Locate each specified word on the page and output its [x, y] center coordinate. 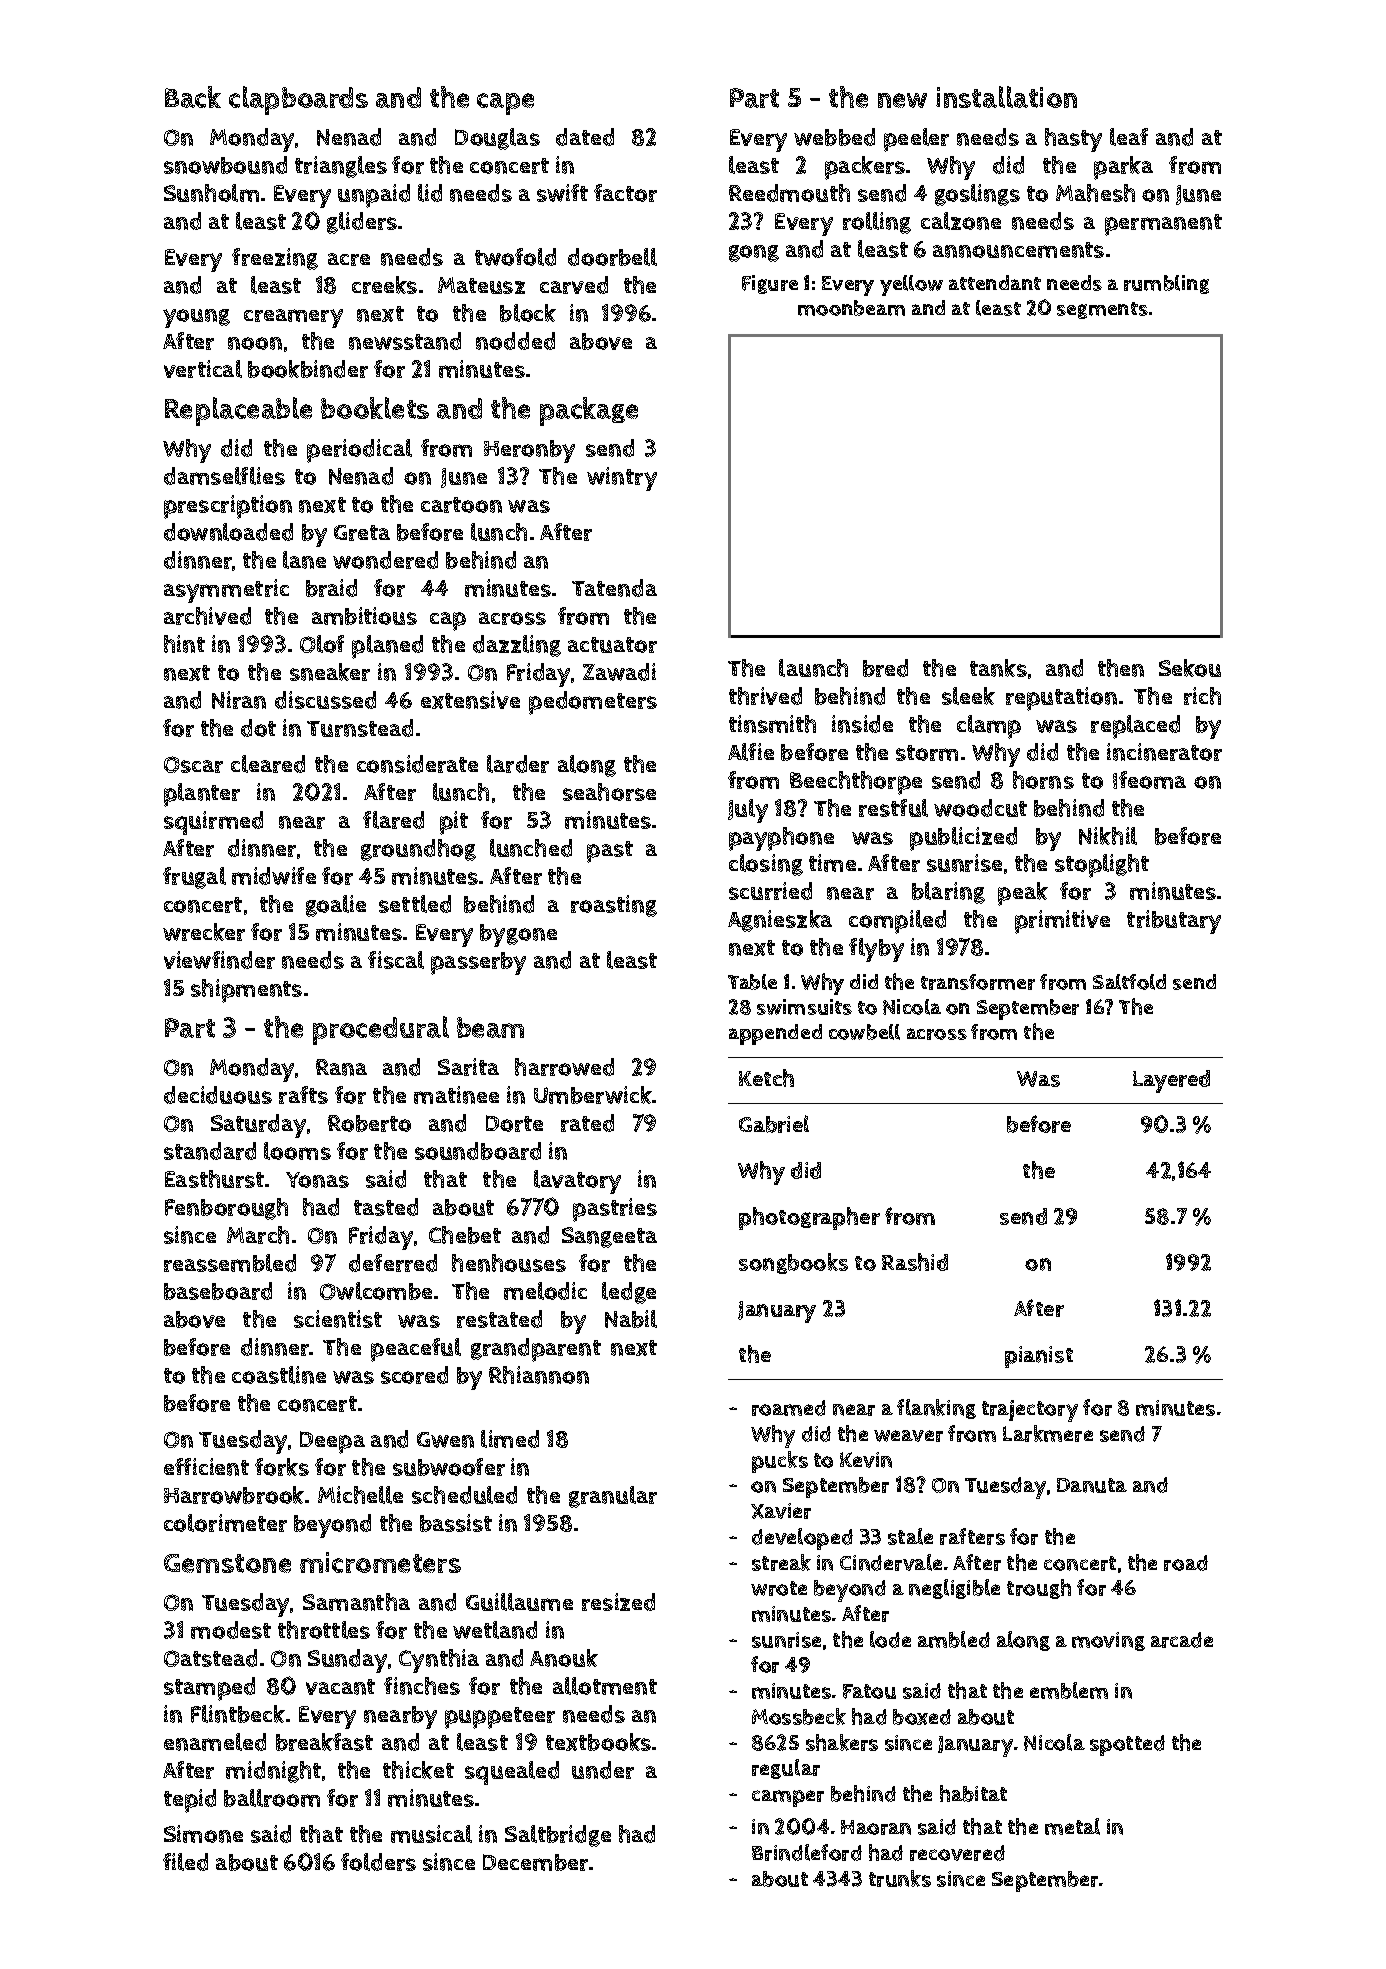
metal [1072, 1826]
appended [775, 1034]
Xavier [781, 1511]
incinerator [1164, 752]
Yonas [317, 1180]
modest [231, 1630]
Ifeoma [1149, 780]
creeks [384, 285]
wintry [622, 479]
